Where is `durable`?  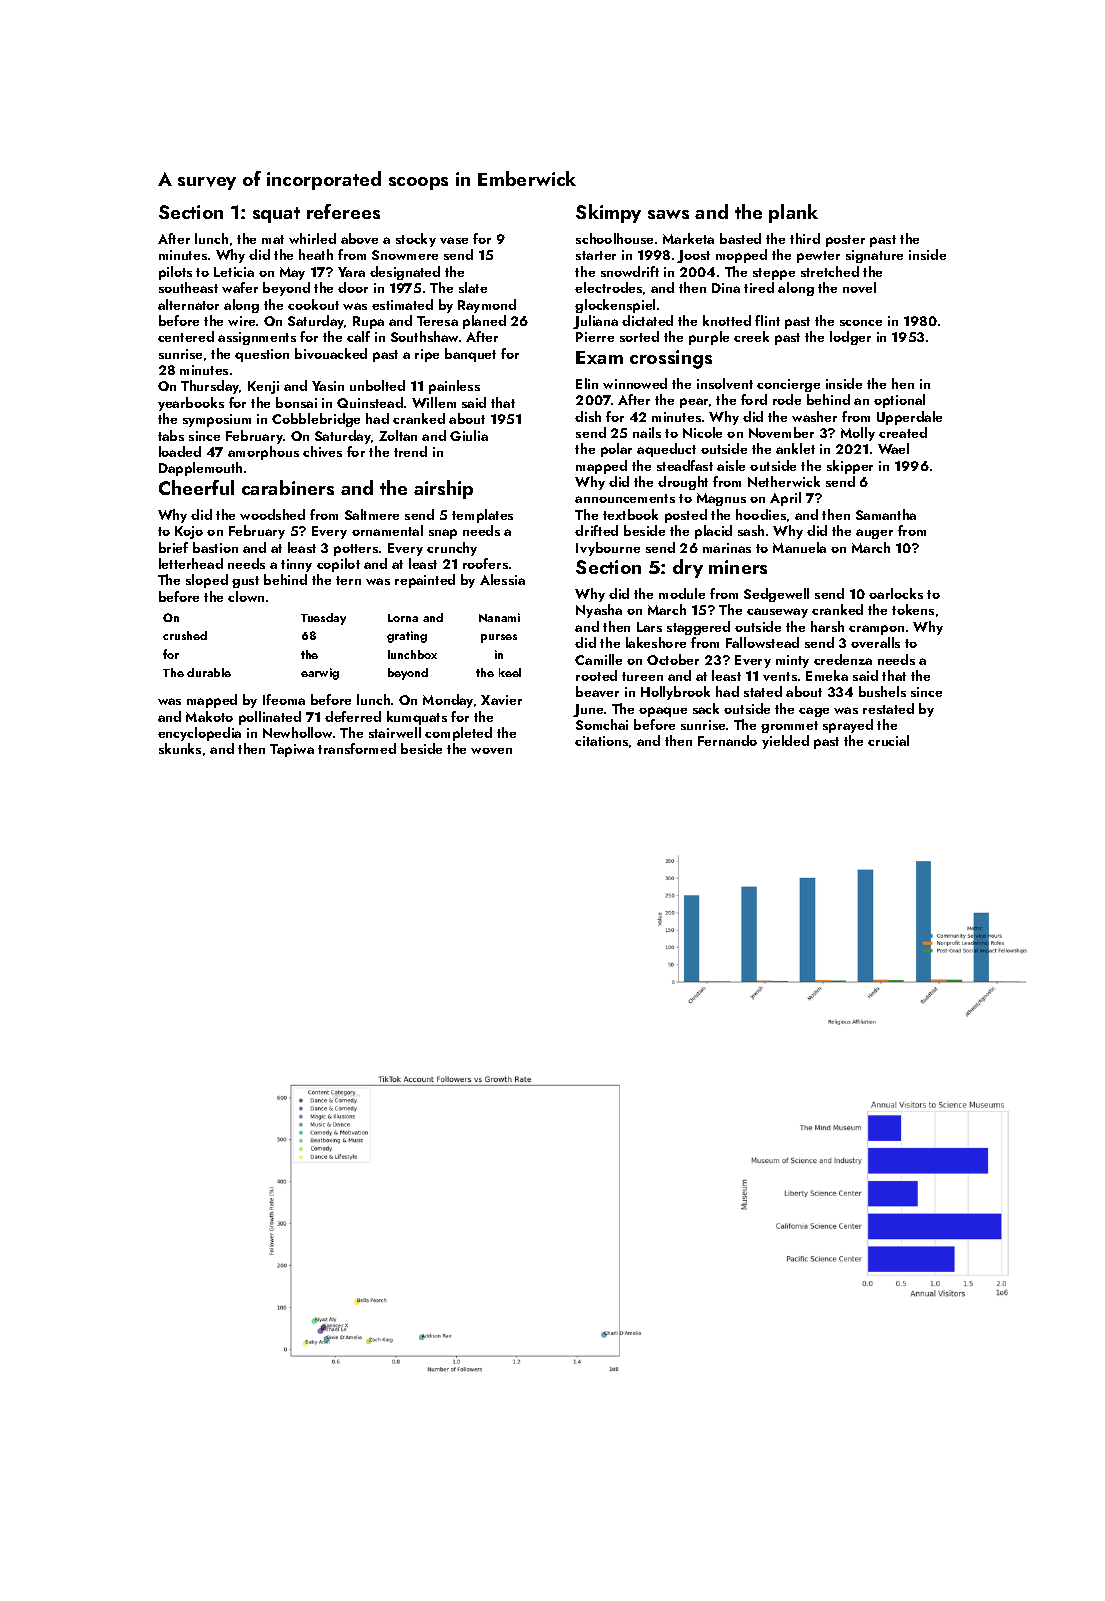
durable is located at coordinates (209, 672).
